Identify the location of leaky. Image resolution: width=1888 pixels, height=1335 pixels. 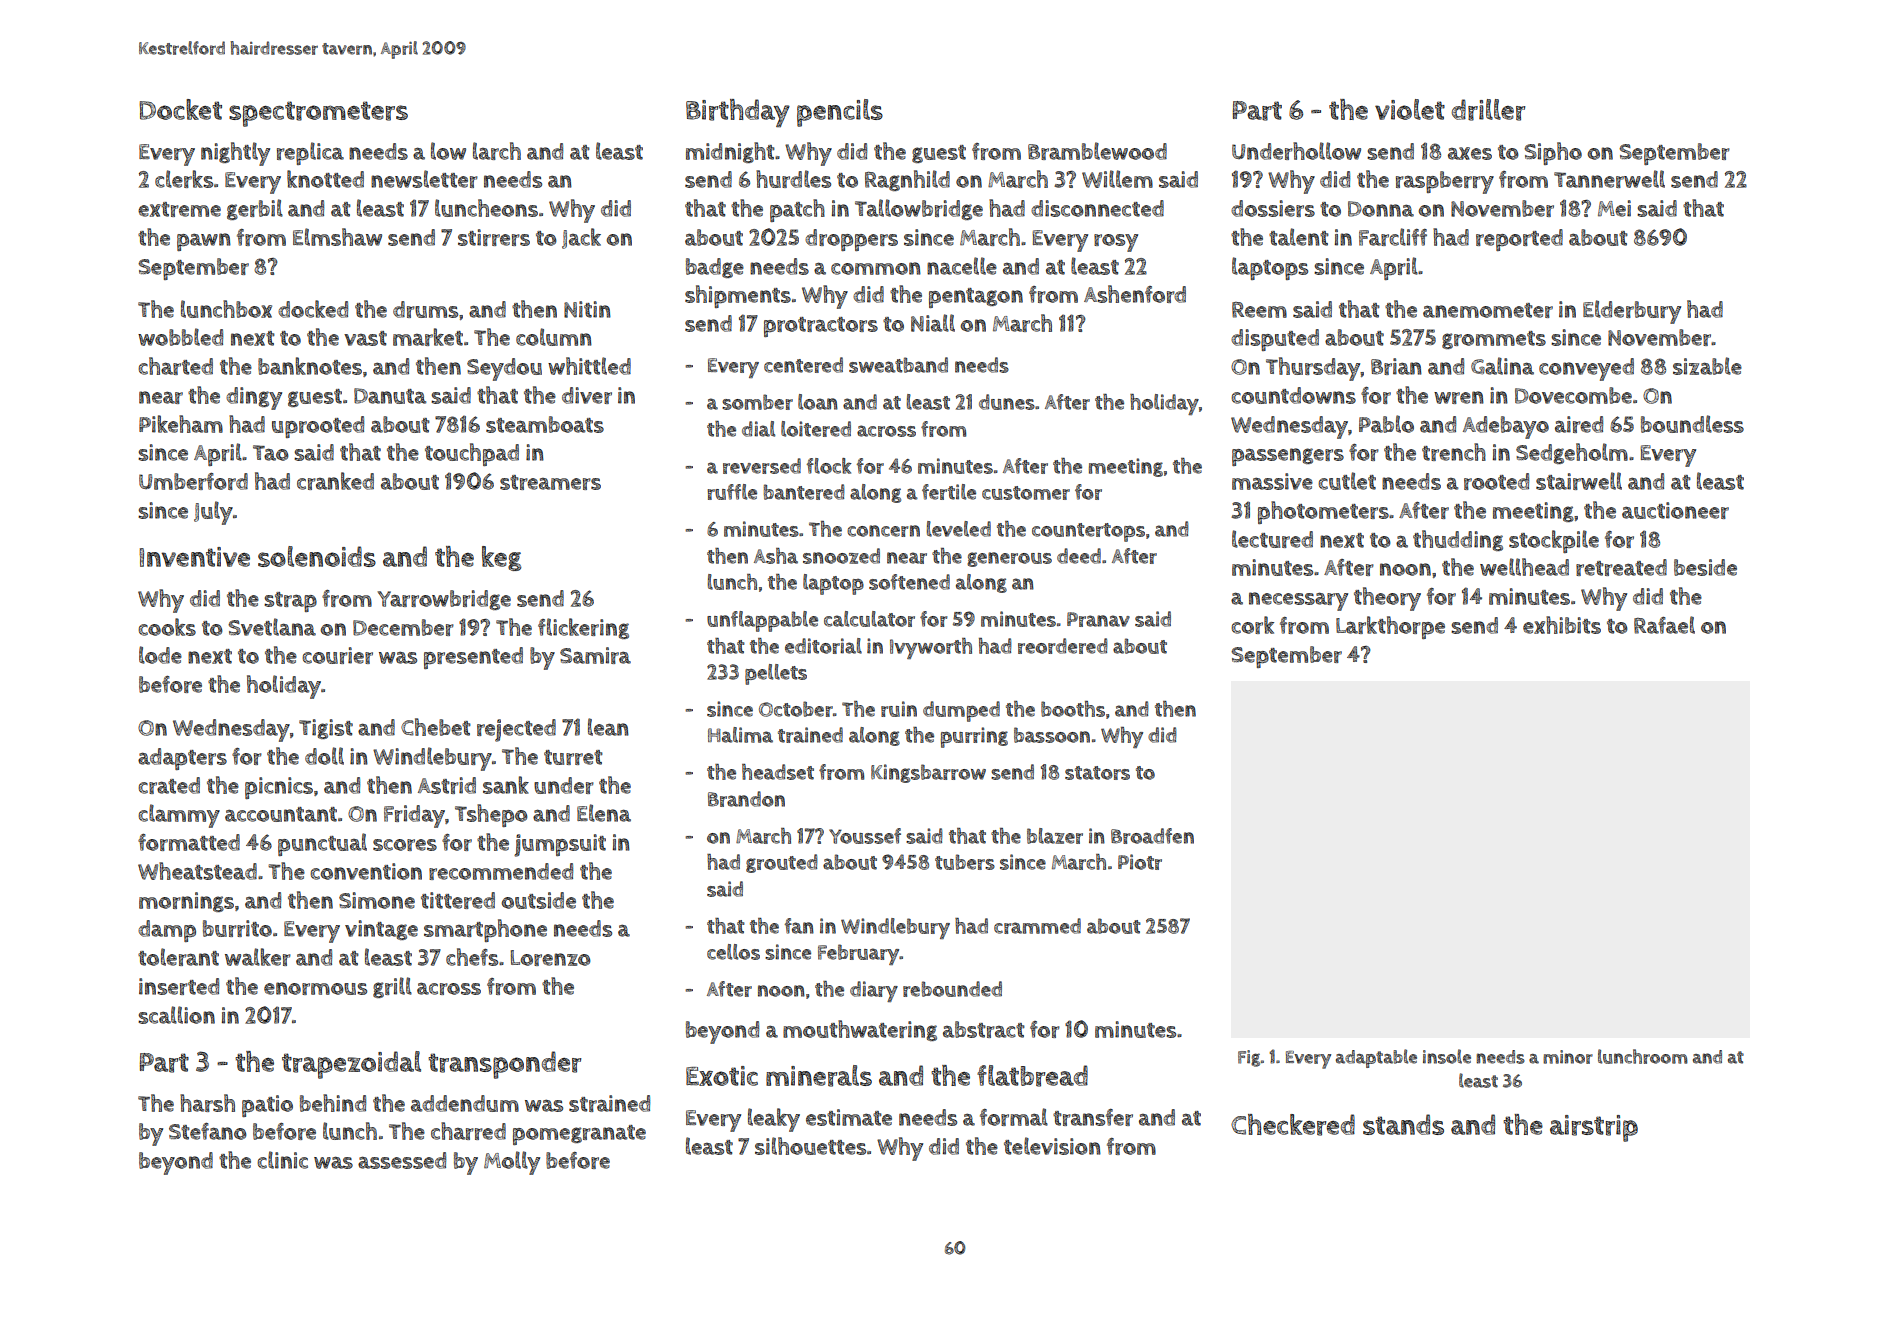
(774, 1120).
